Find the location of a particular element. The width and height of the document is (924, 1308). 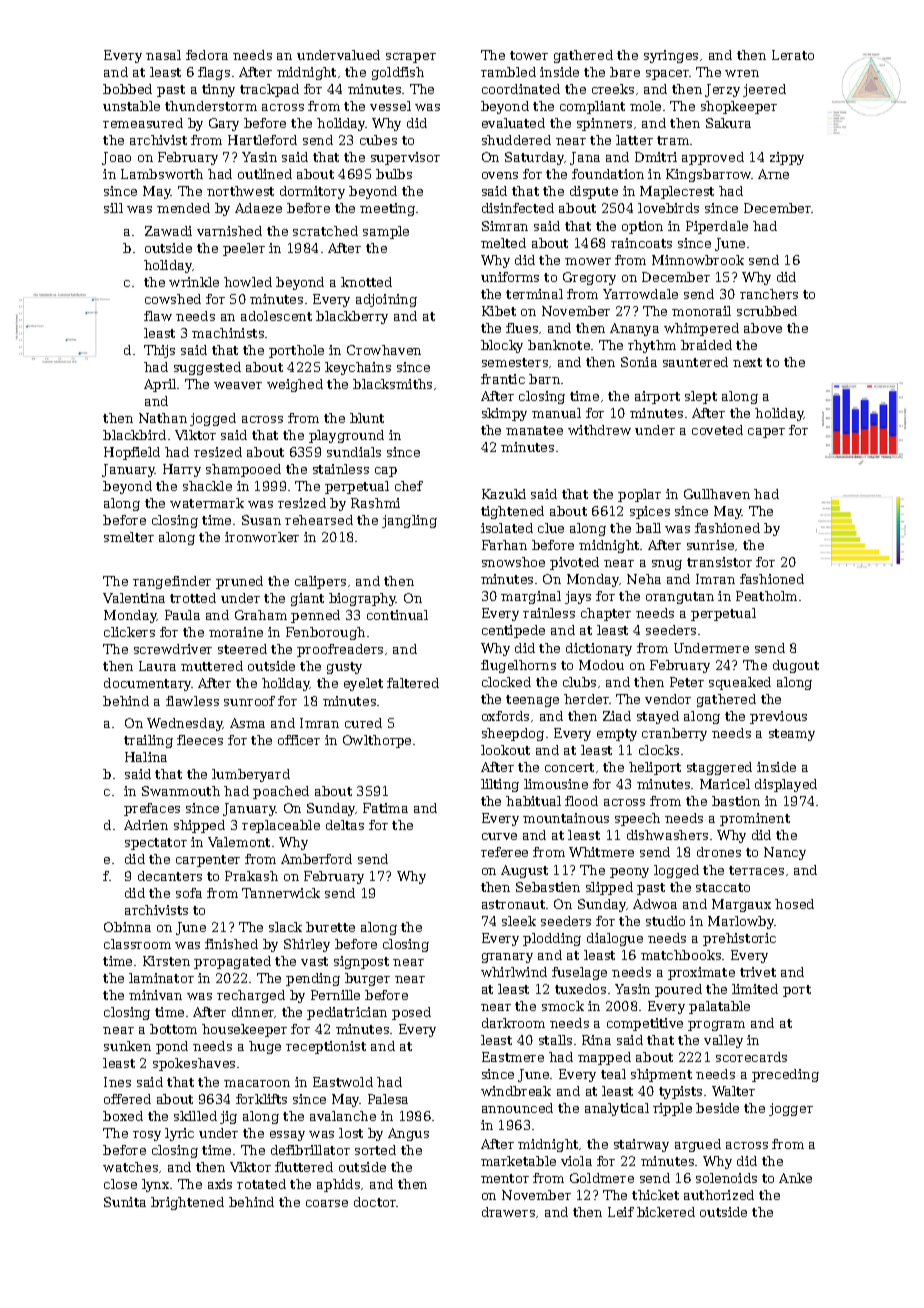

uniforms is located at coordinates (510, 277).
